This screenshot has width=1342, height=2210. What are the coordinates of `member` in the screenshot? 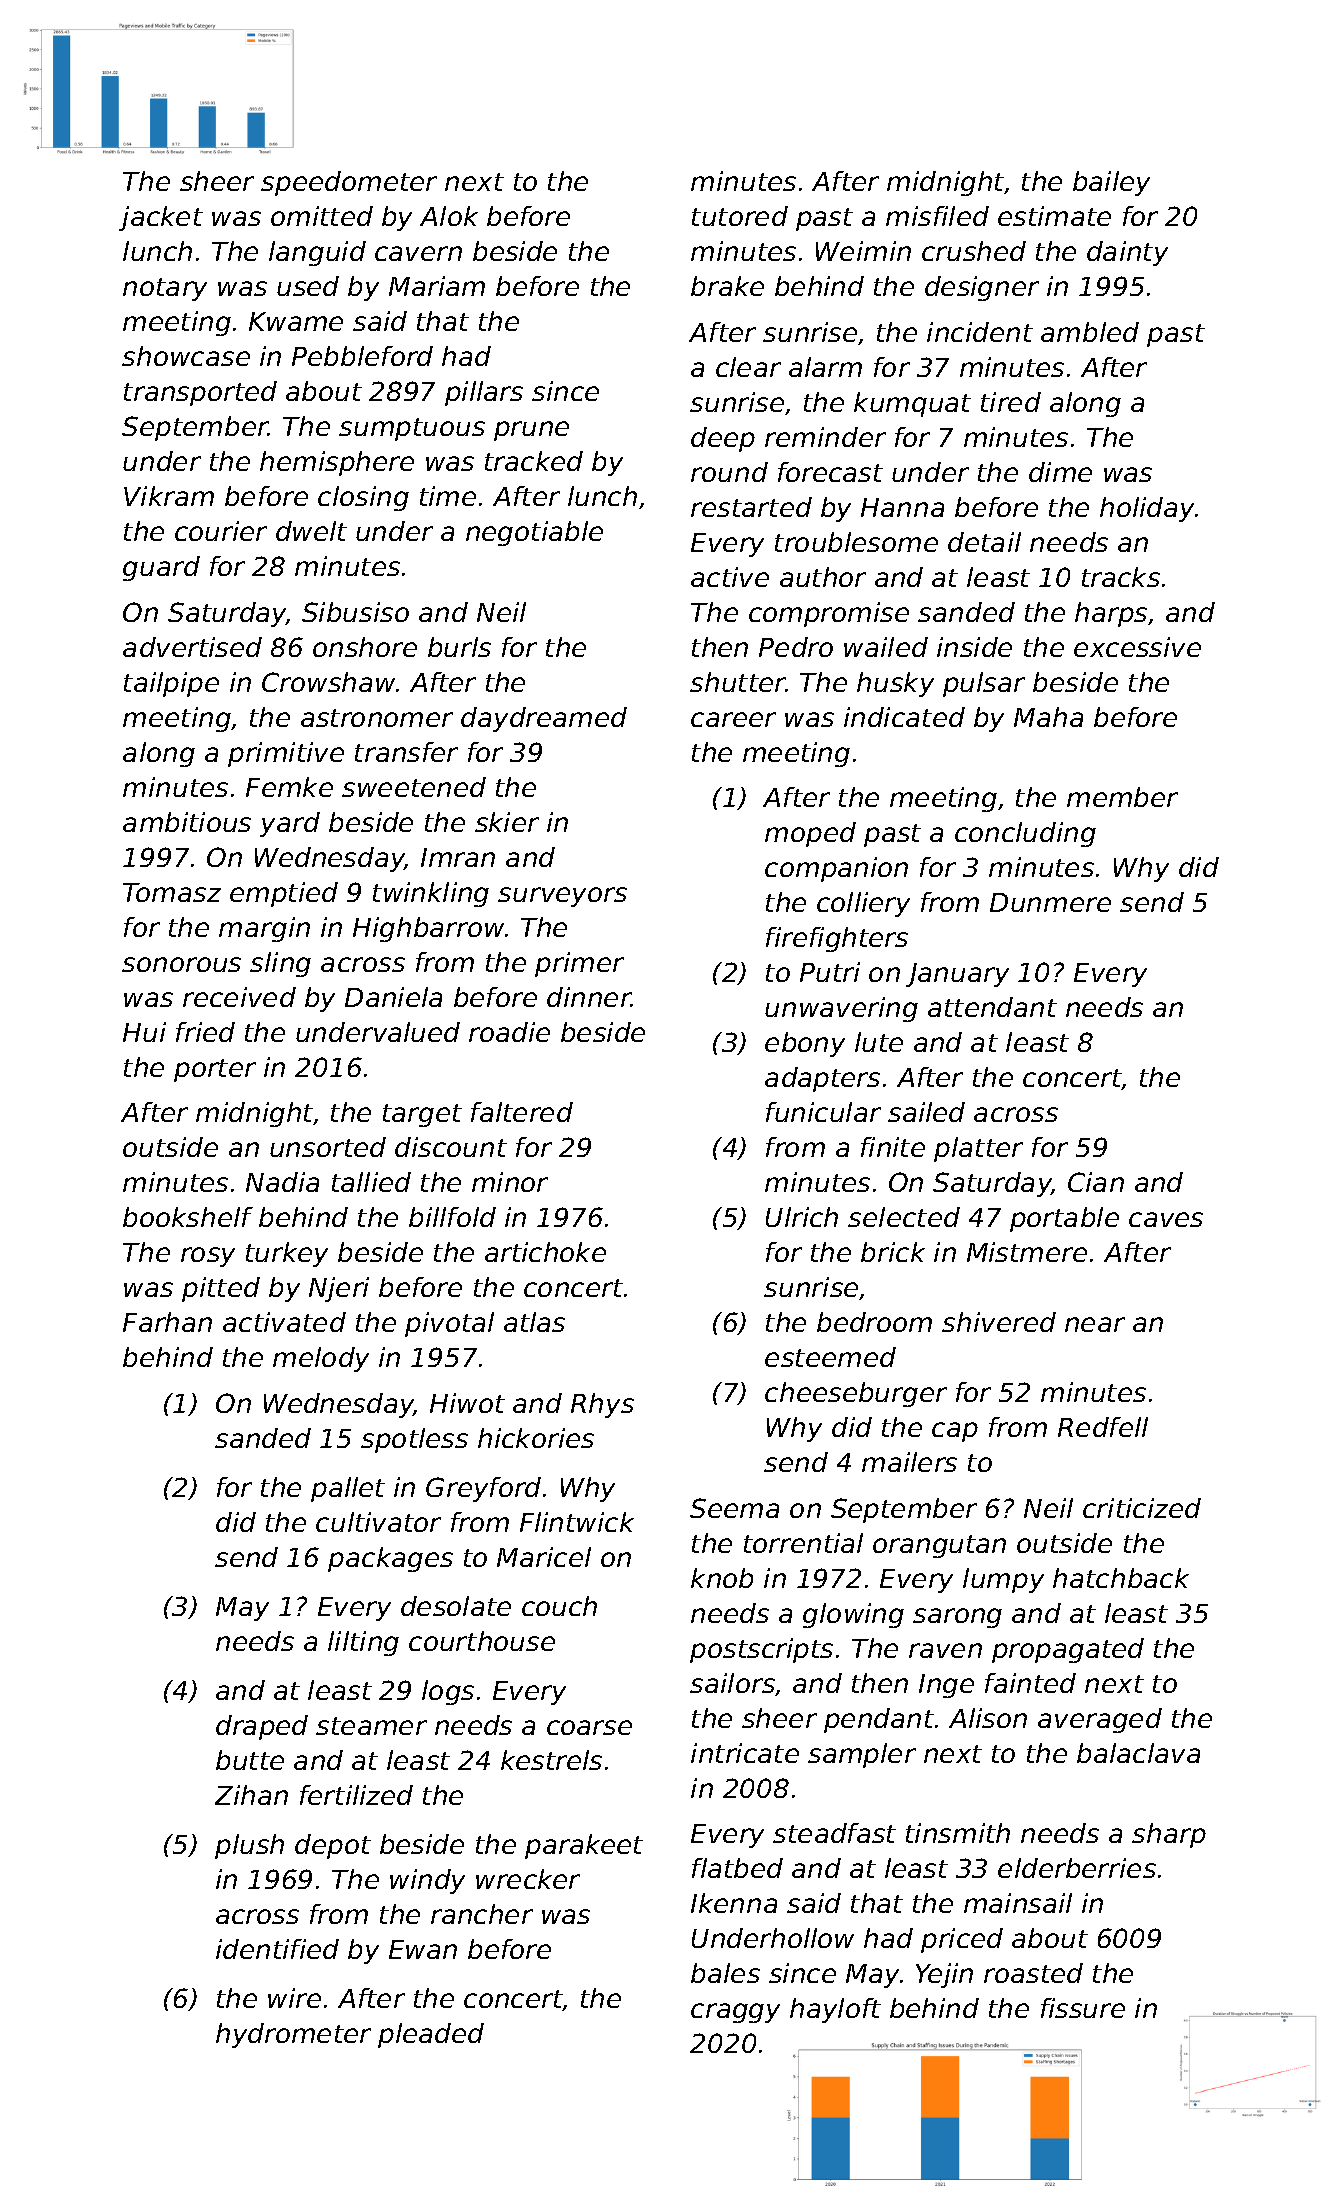 It's located at (1122, 797).
